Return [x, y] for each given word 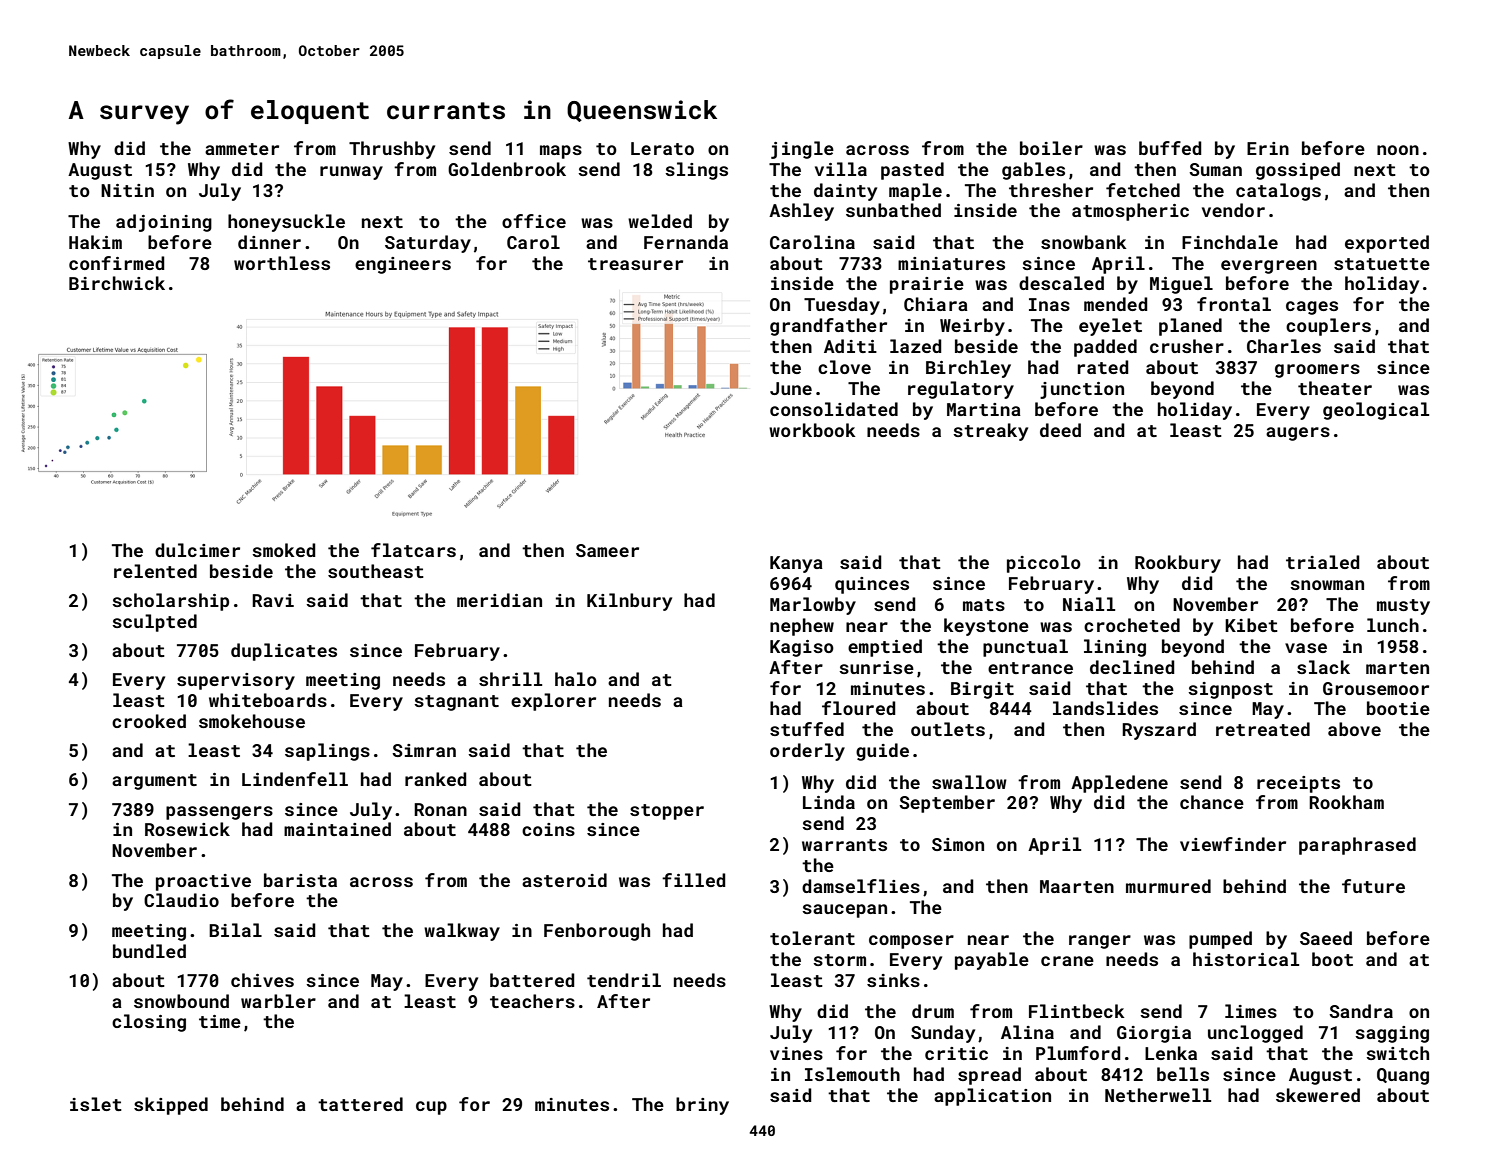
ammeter [242, 149]
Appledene [1119, 784]
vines [796, 1053]
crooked [149, 721]
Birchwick [117, 283]
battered [532, 980]
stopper [667, 812]
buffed [1170, 148]
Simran [424, 750]
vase [1306, 648]
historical [1246, 959]
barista [300, 880]
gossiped [1298, 171]
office [534, 221]
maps [561, 152]
